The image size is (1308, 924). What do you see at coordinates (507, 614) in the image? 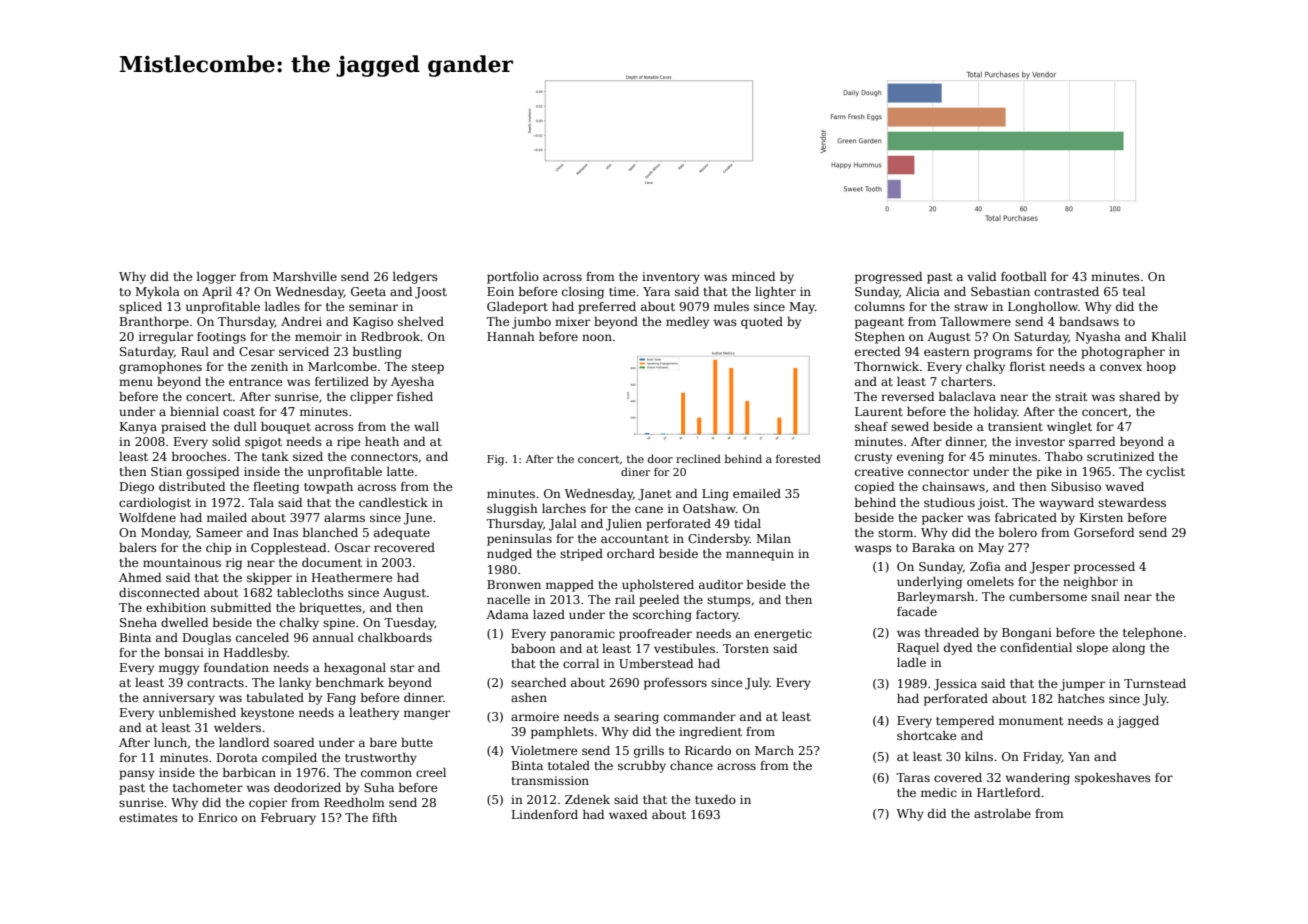
I see `Adama` at bounding box center [507, 614].
